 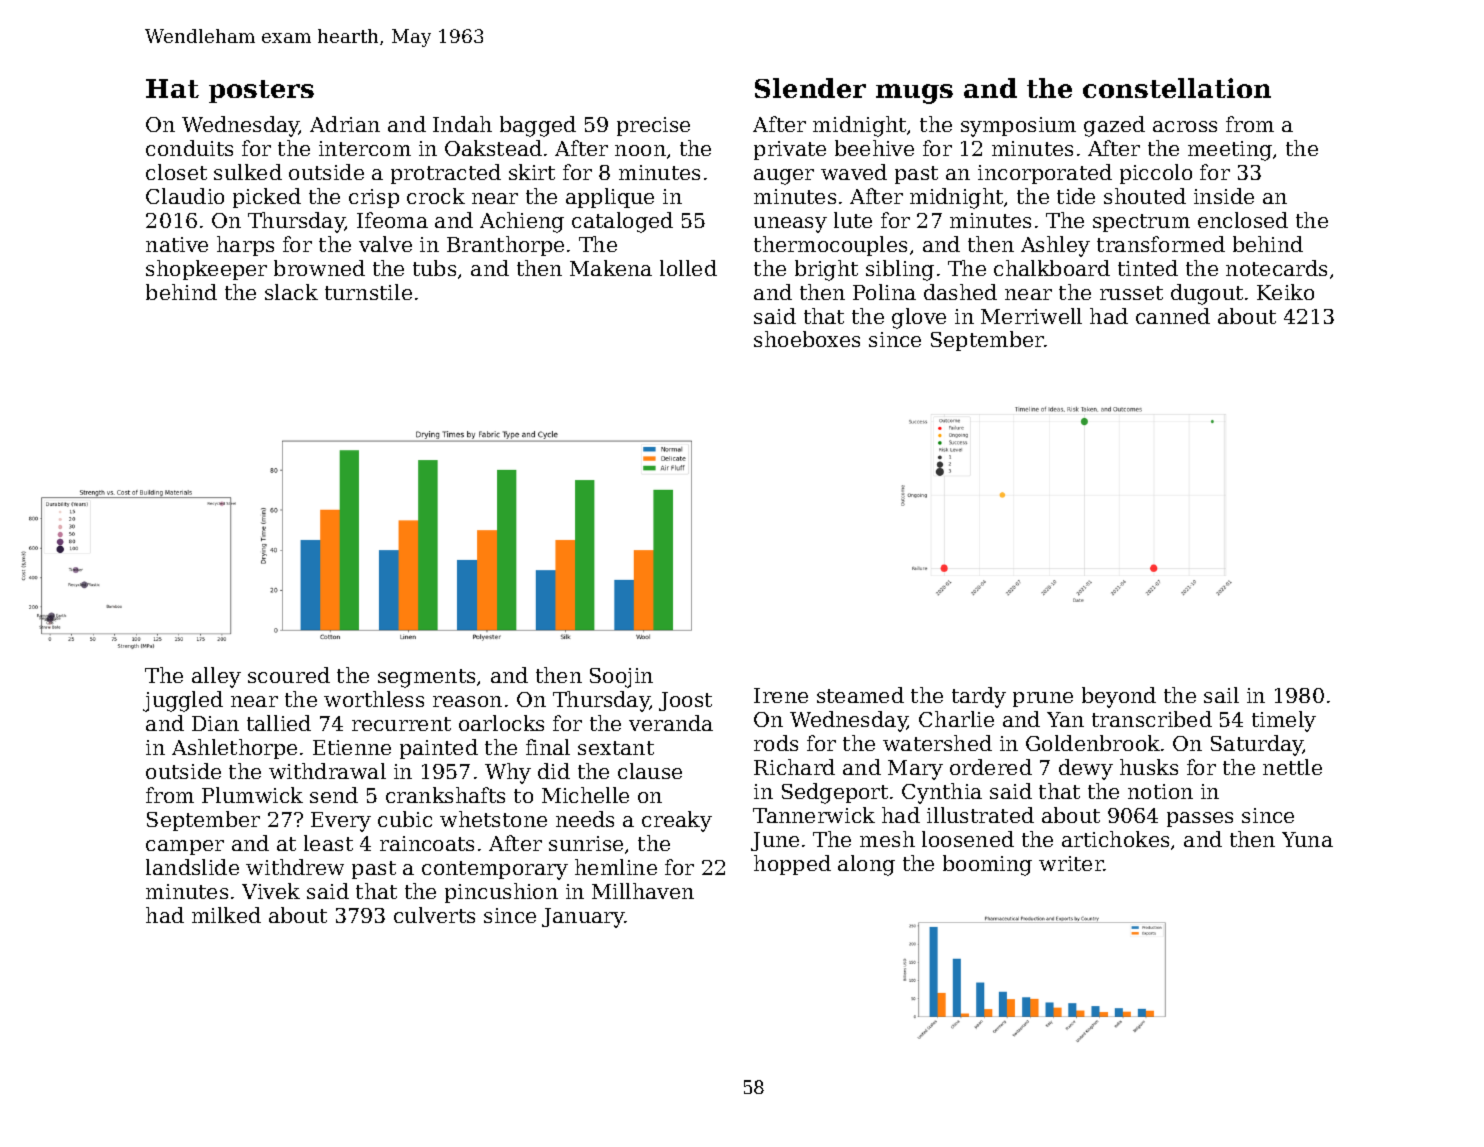 What do you see at coordinates (1177, 88) in the screenshot?
I see `constellation` at bounding box center [1177, 88].
